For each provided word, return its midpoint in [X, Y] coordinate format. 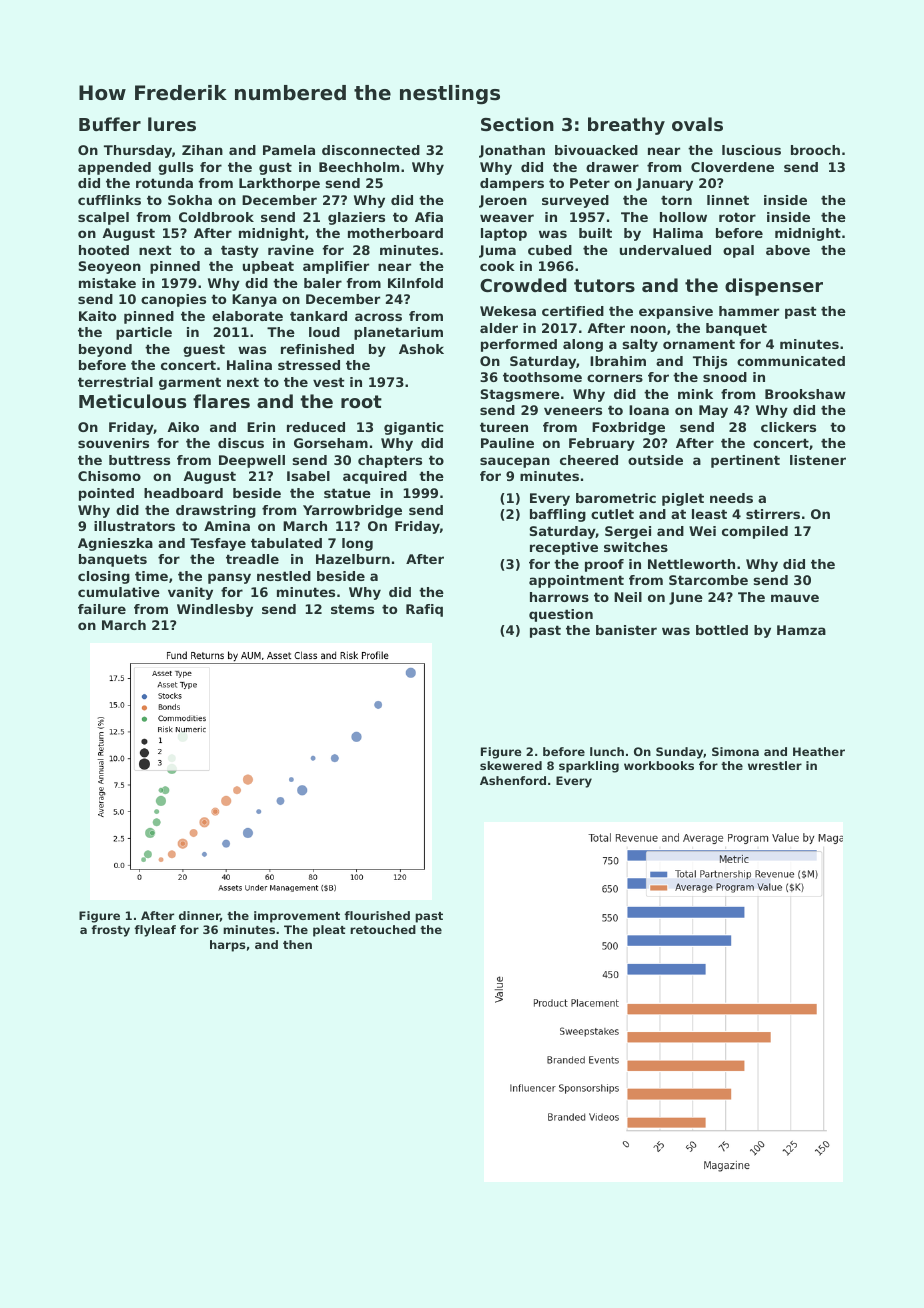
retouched [383, 929]
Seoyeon [110, 267]
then [297, 944]
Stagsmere [520, 395]
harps [228, 946]
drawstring [216, 511]
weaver [507, 218]
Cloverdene [732, 167]
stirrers [773, 514]
